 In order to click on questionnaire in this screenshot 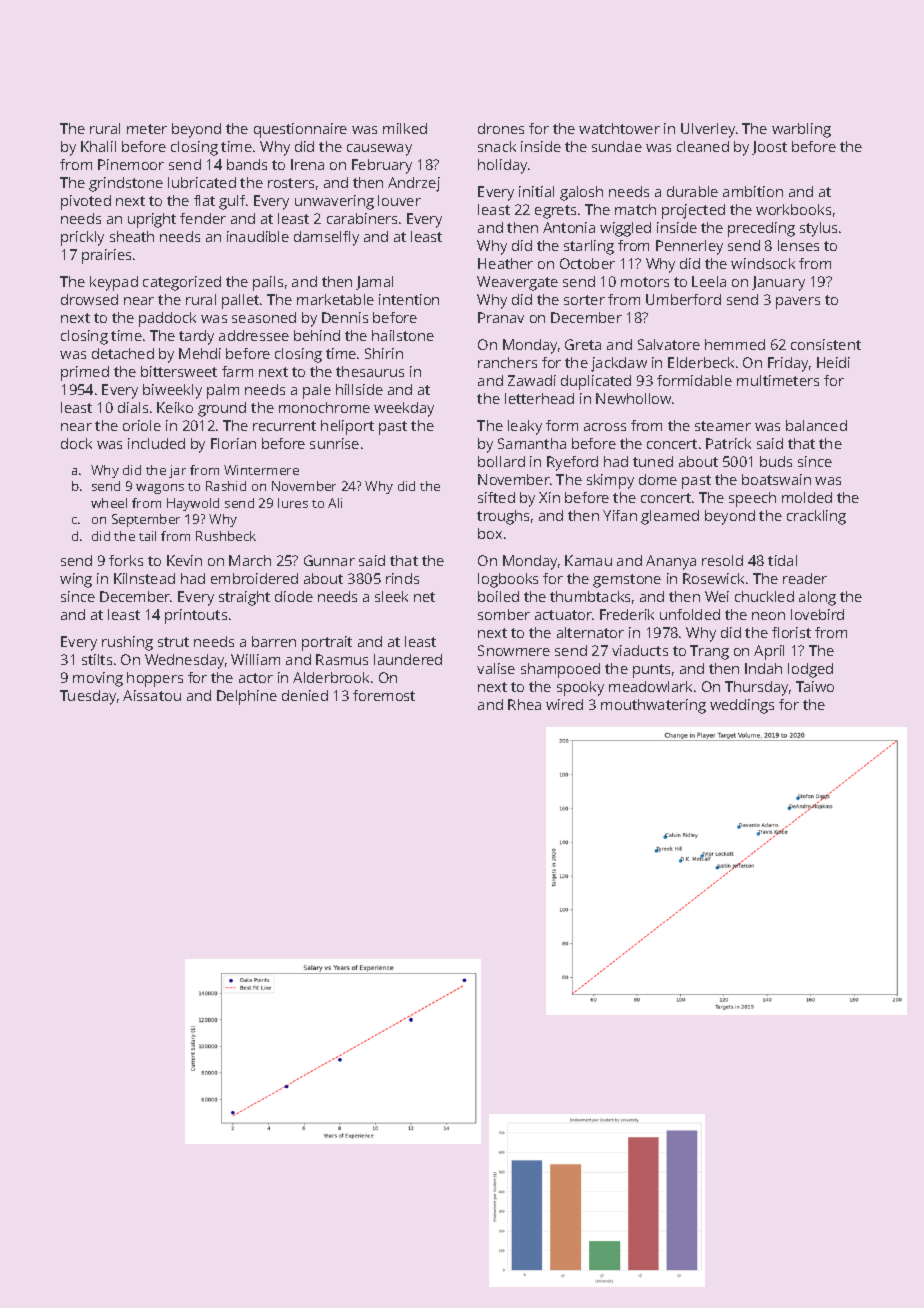, I will do `click(300, 130)`.
